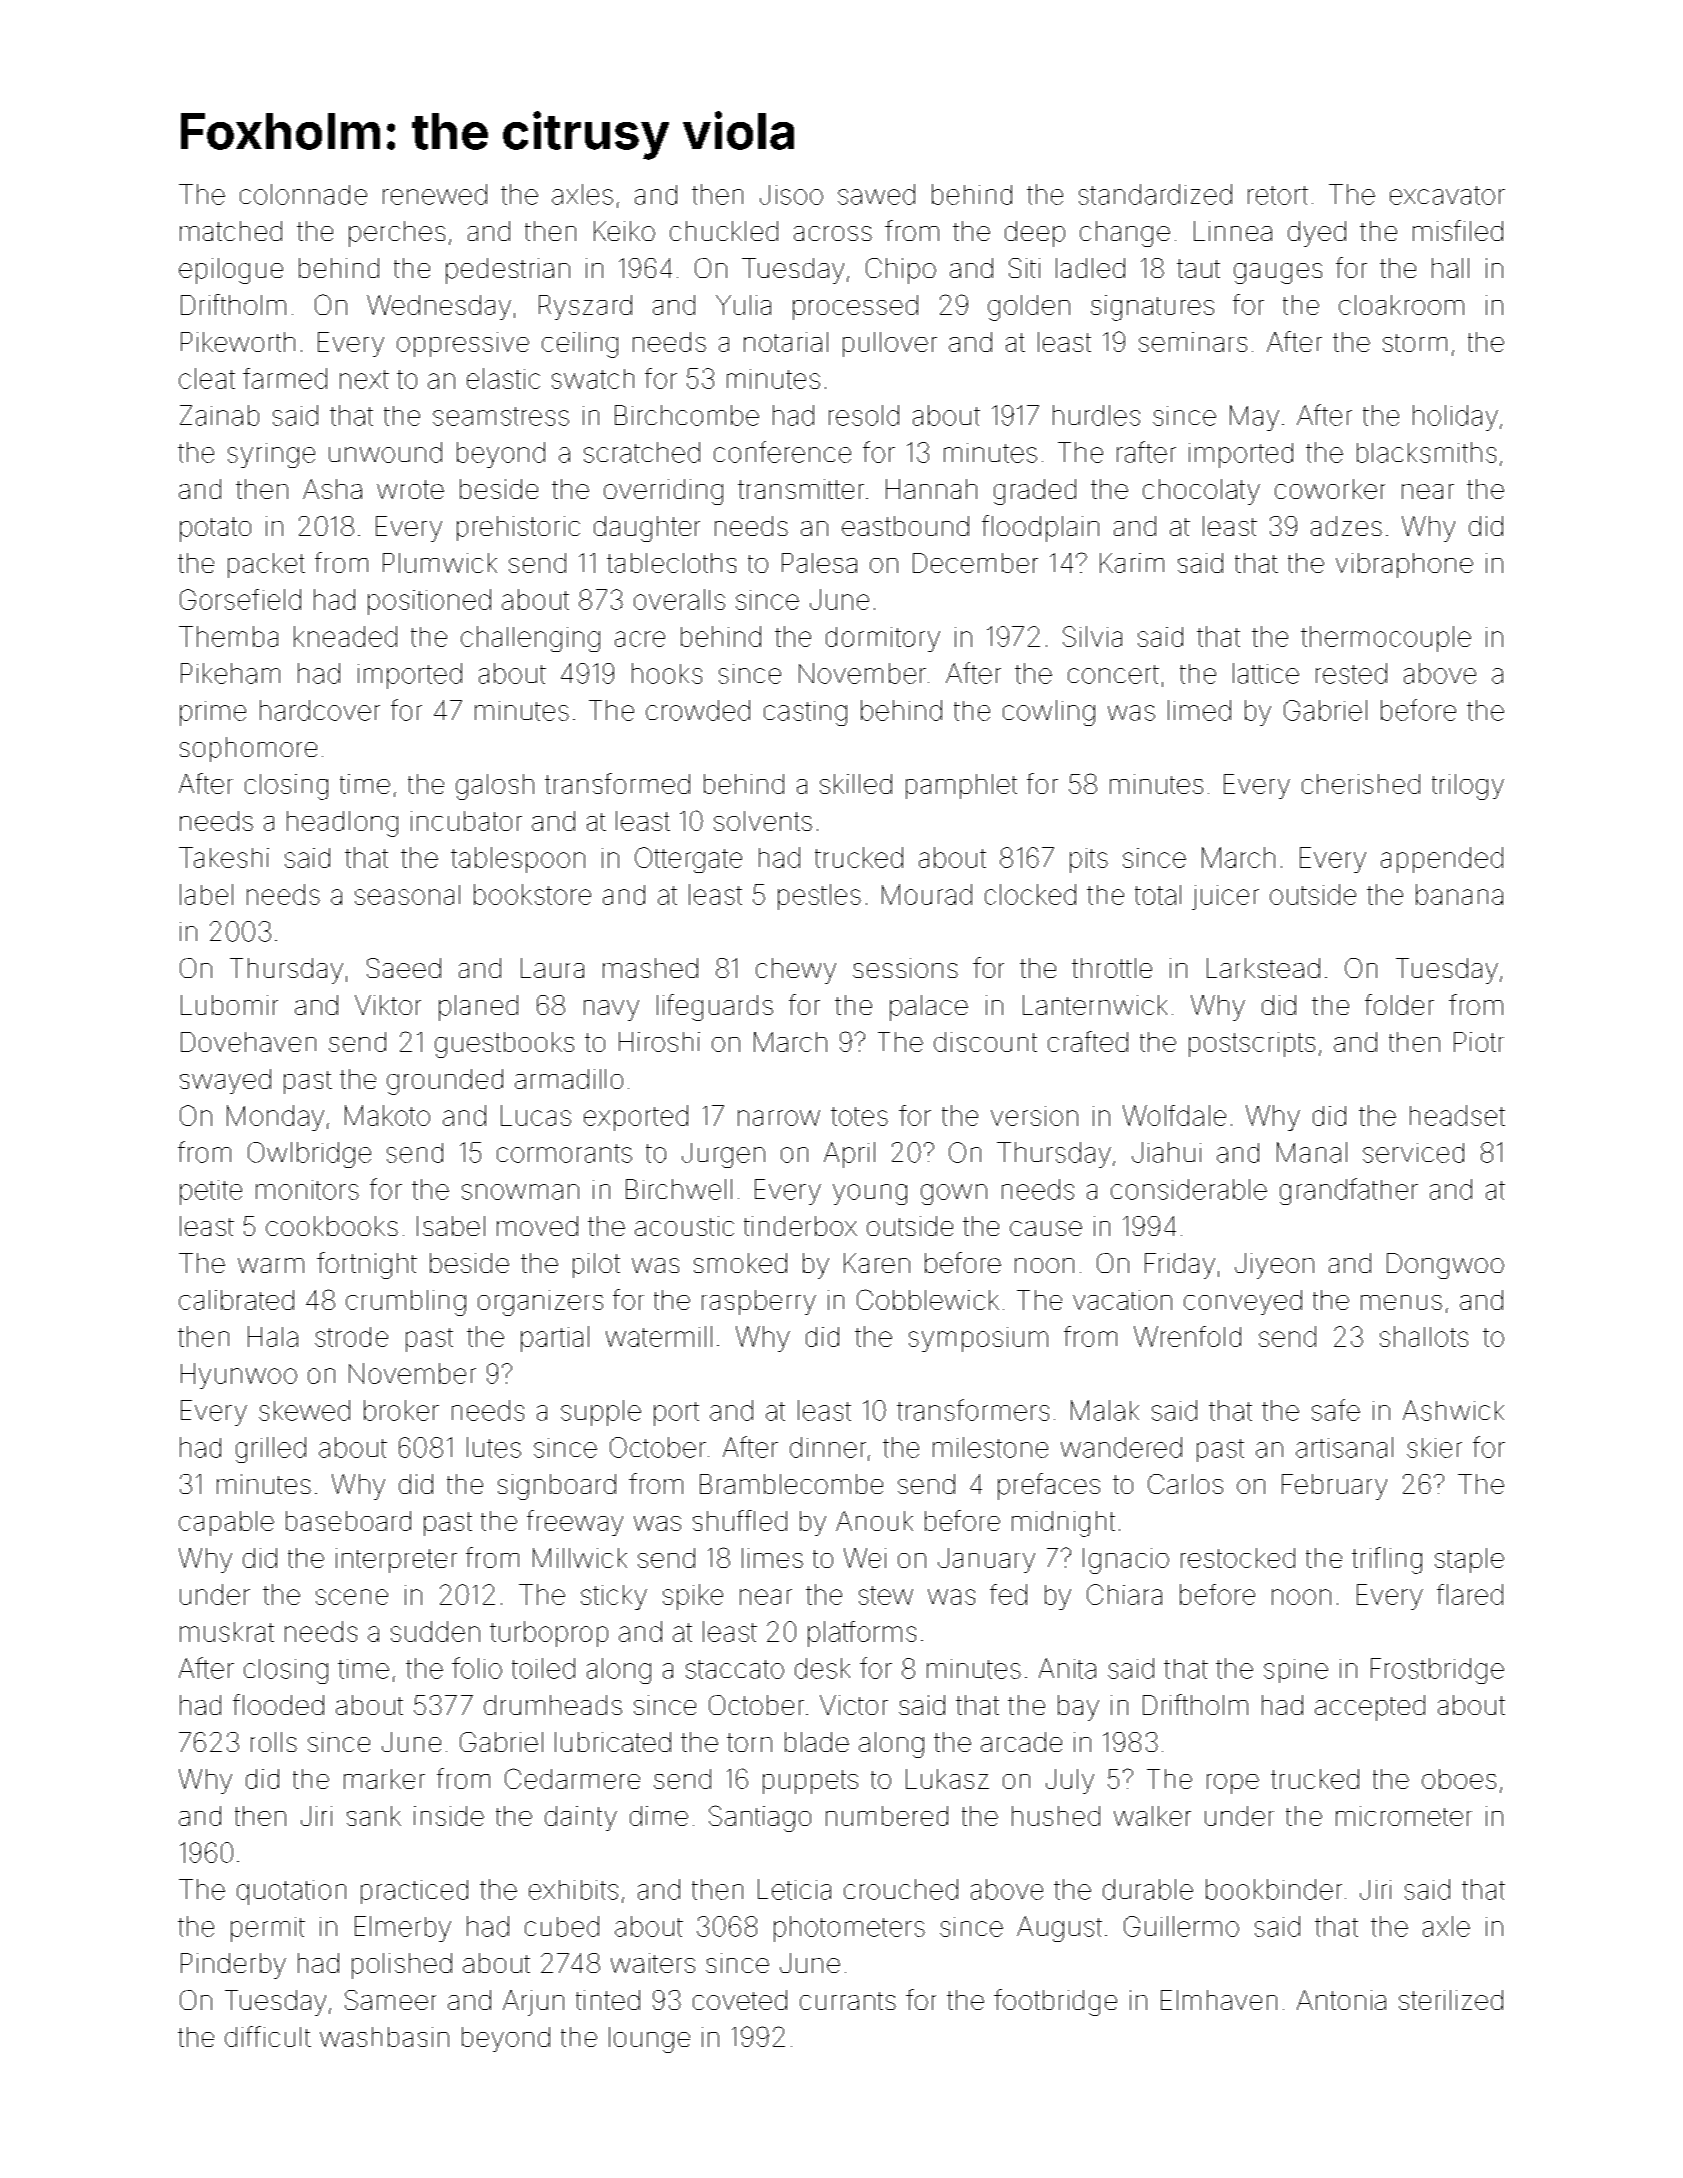  What do you see at coordinates (1046, 1228) in the page?
I see `cause` at bounding box center [1046, 1228].
